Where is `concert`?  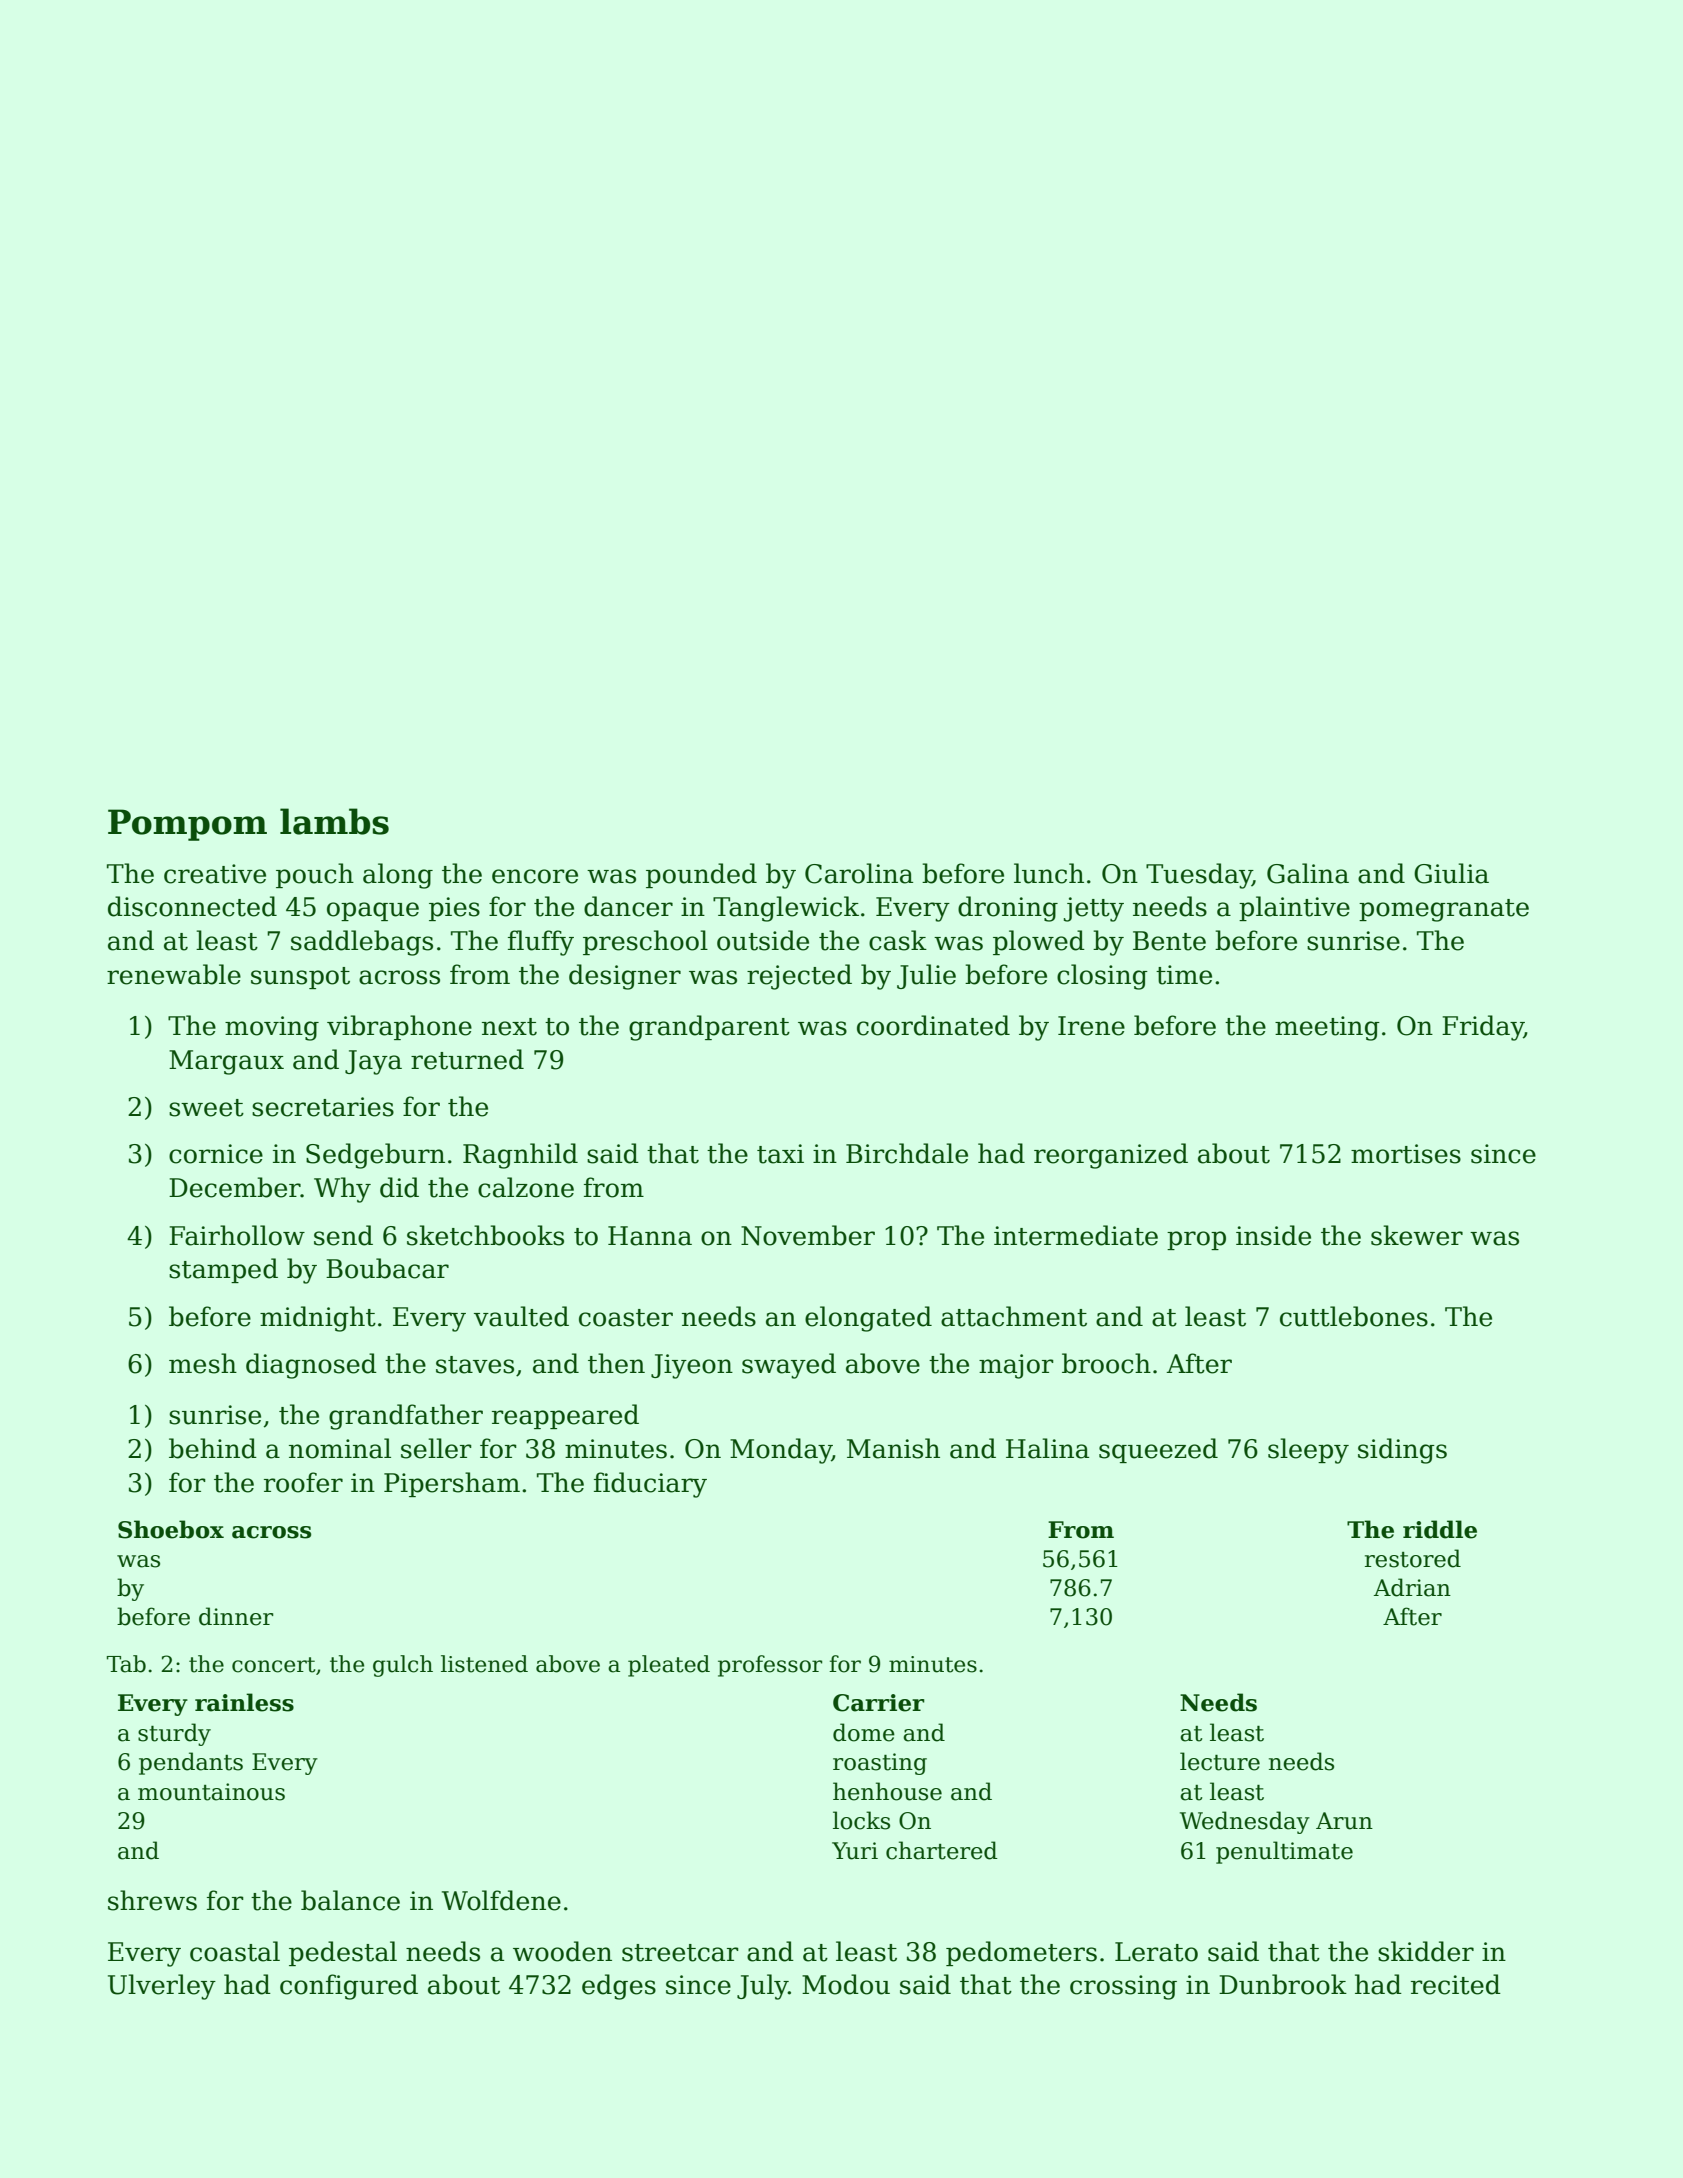
concert is located at coordinates (273, 1665).
